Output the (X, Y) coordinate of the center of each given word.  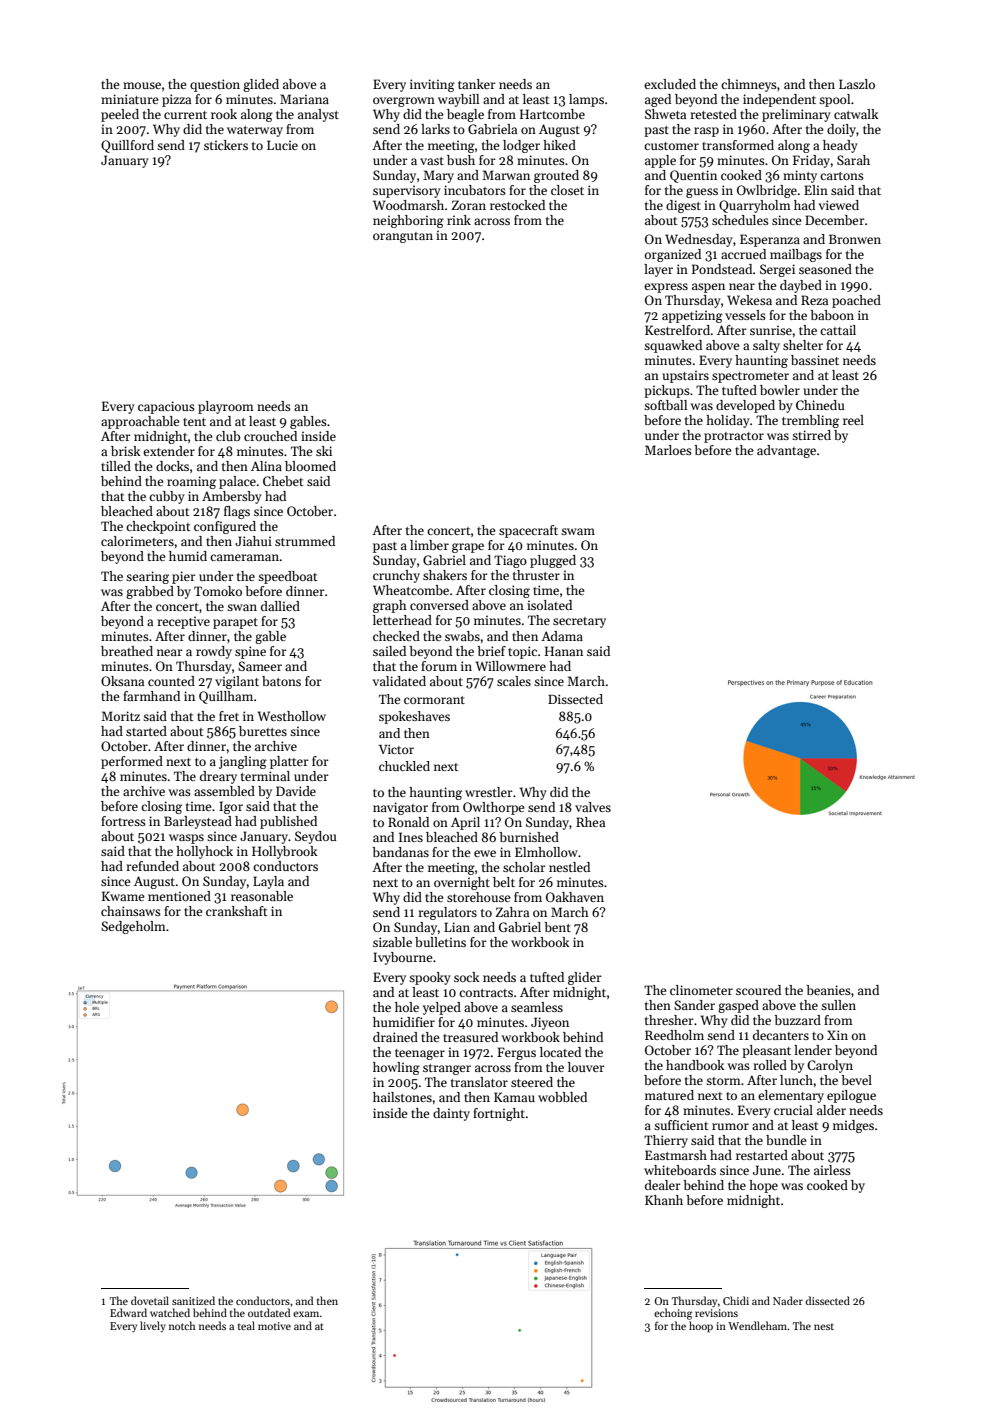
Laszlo (857, 84)
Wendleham (758, 1325)
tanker (477, 84)
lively (153, 1326)
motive (274, 1326)
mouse (142, 85)
